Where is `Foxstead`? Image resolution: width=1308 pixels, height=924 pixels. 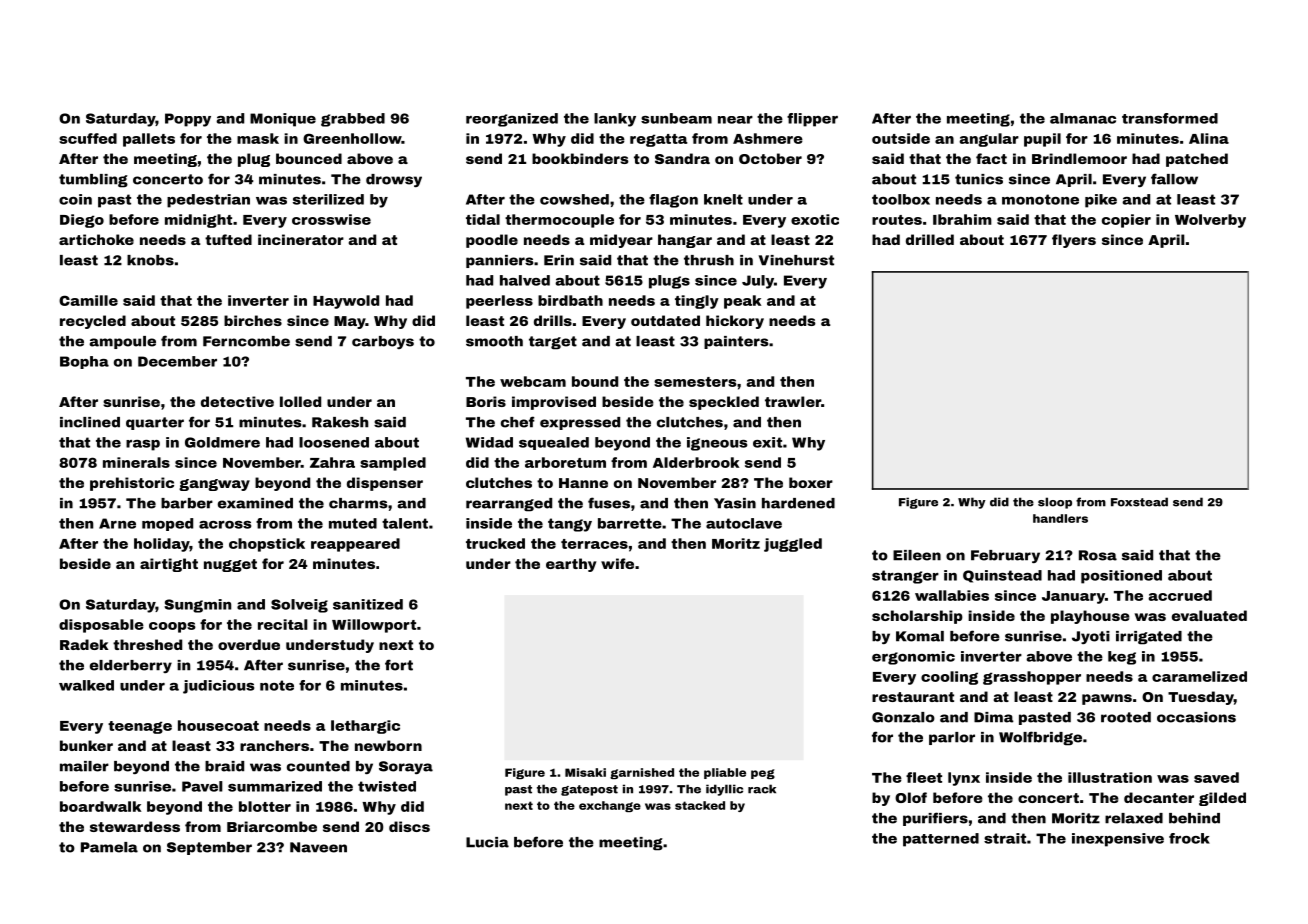 Foxstead is located at coordinates (1139, 502).
